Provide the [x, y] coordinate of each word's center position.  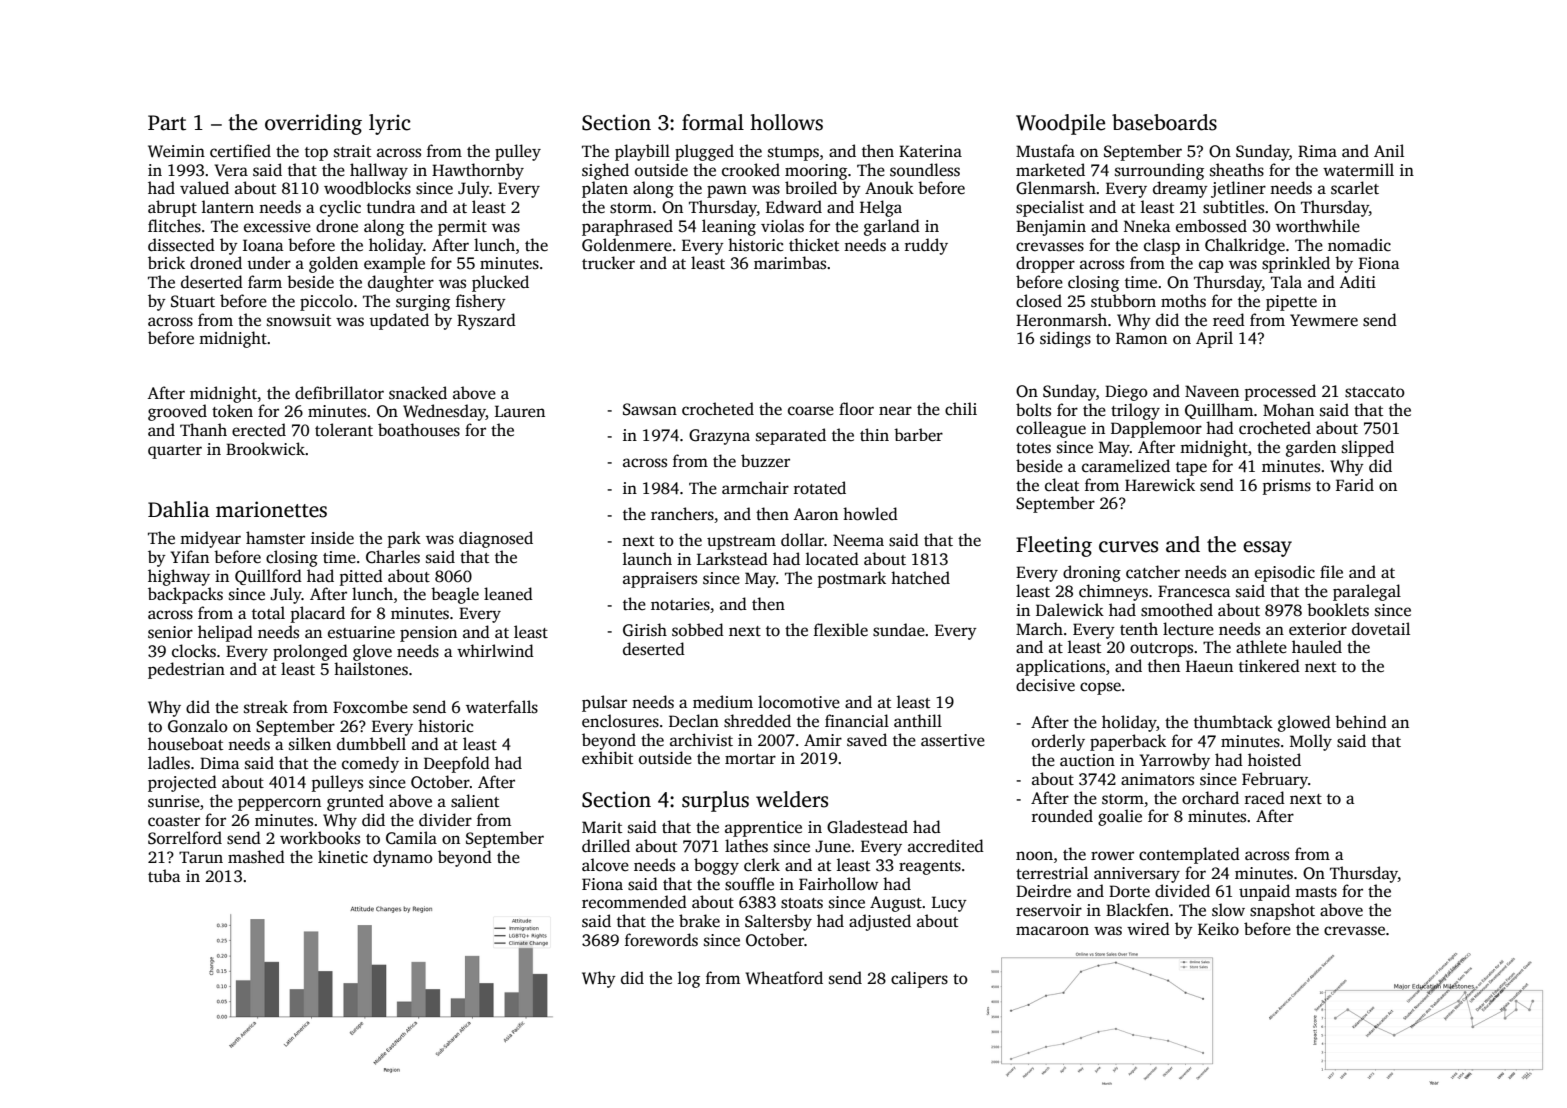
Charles [393, 557]
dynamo [403, 858]
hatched [920, 578]
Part [167, 123]
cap [1211, 266]
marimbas [790, 263]
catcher [1153, 572]
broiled [811, 188]
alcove [605, 865]
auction [1087, 760]
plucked [500, 283]
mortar [750, 759]
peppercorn [279, 804]
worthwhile [1318, 226]
